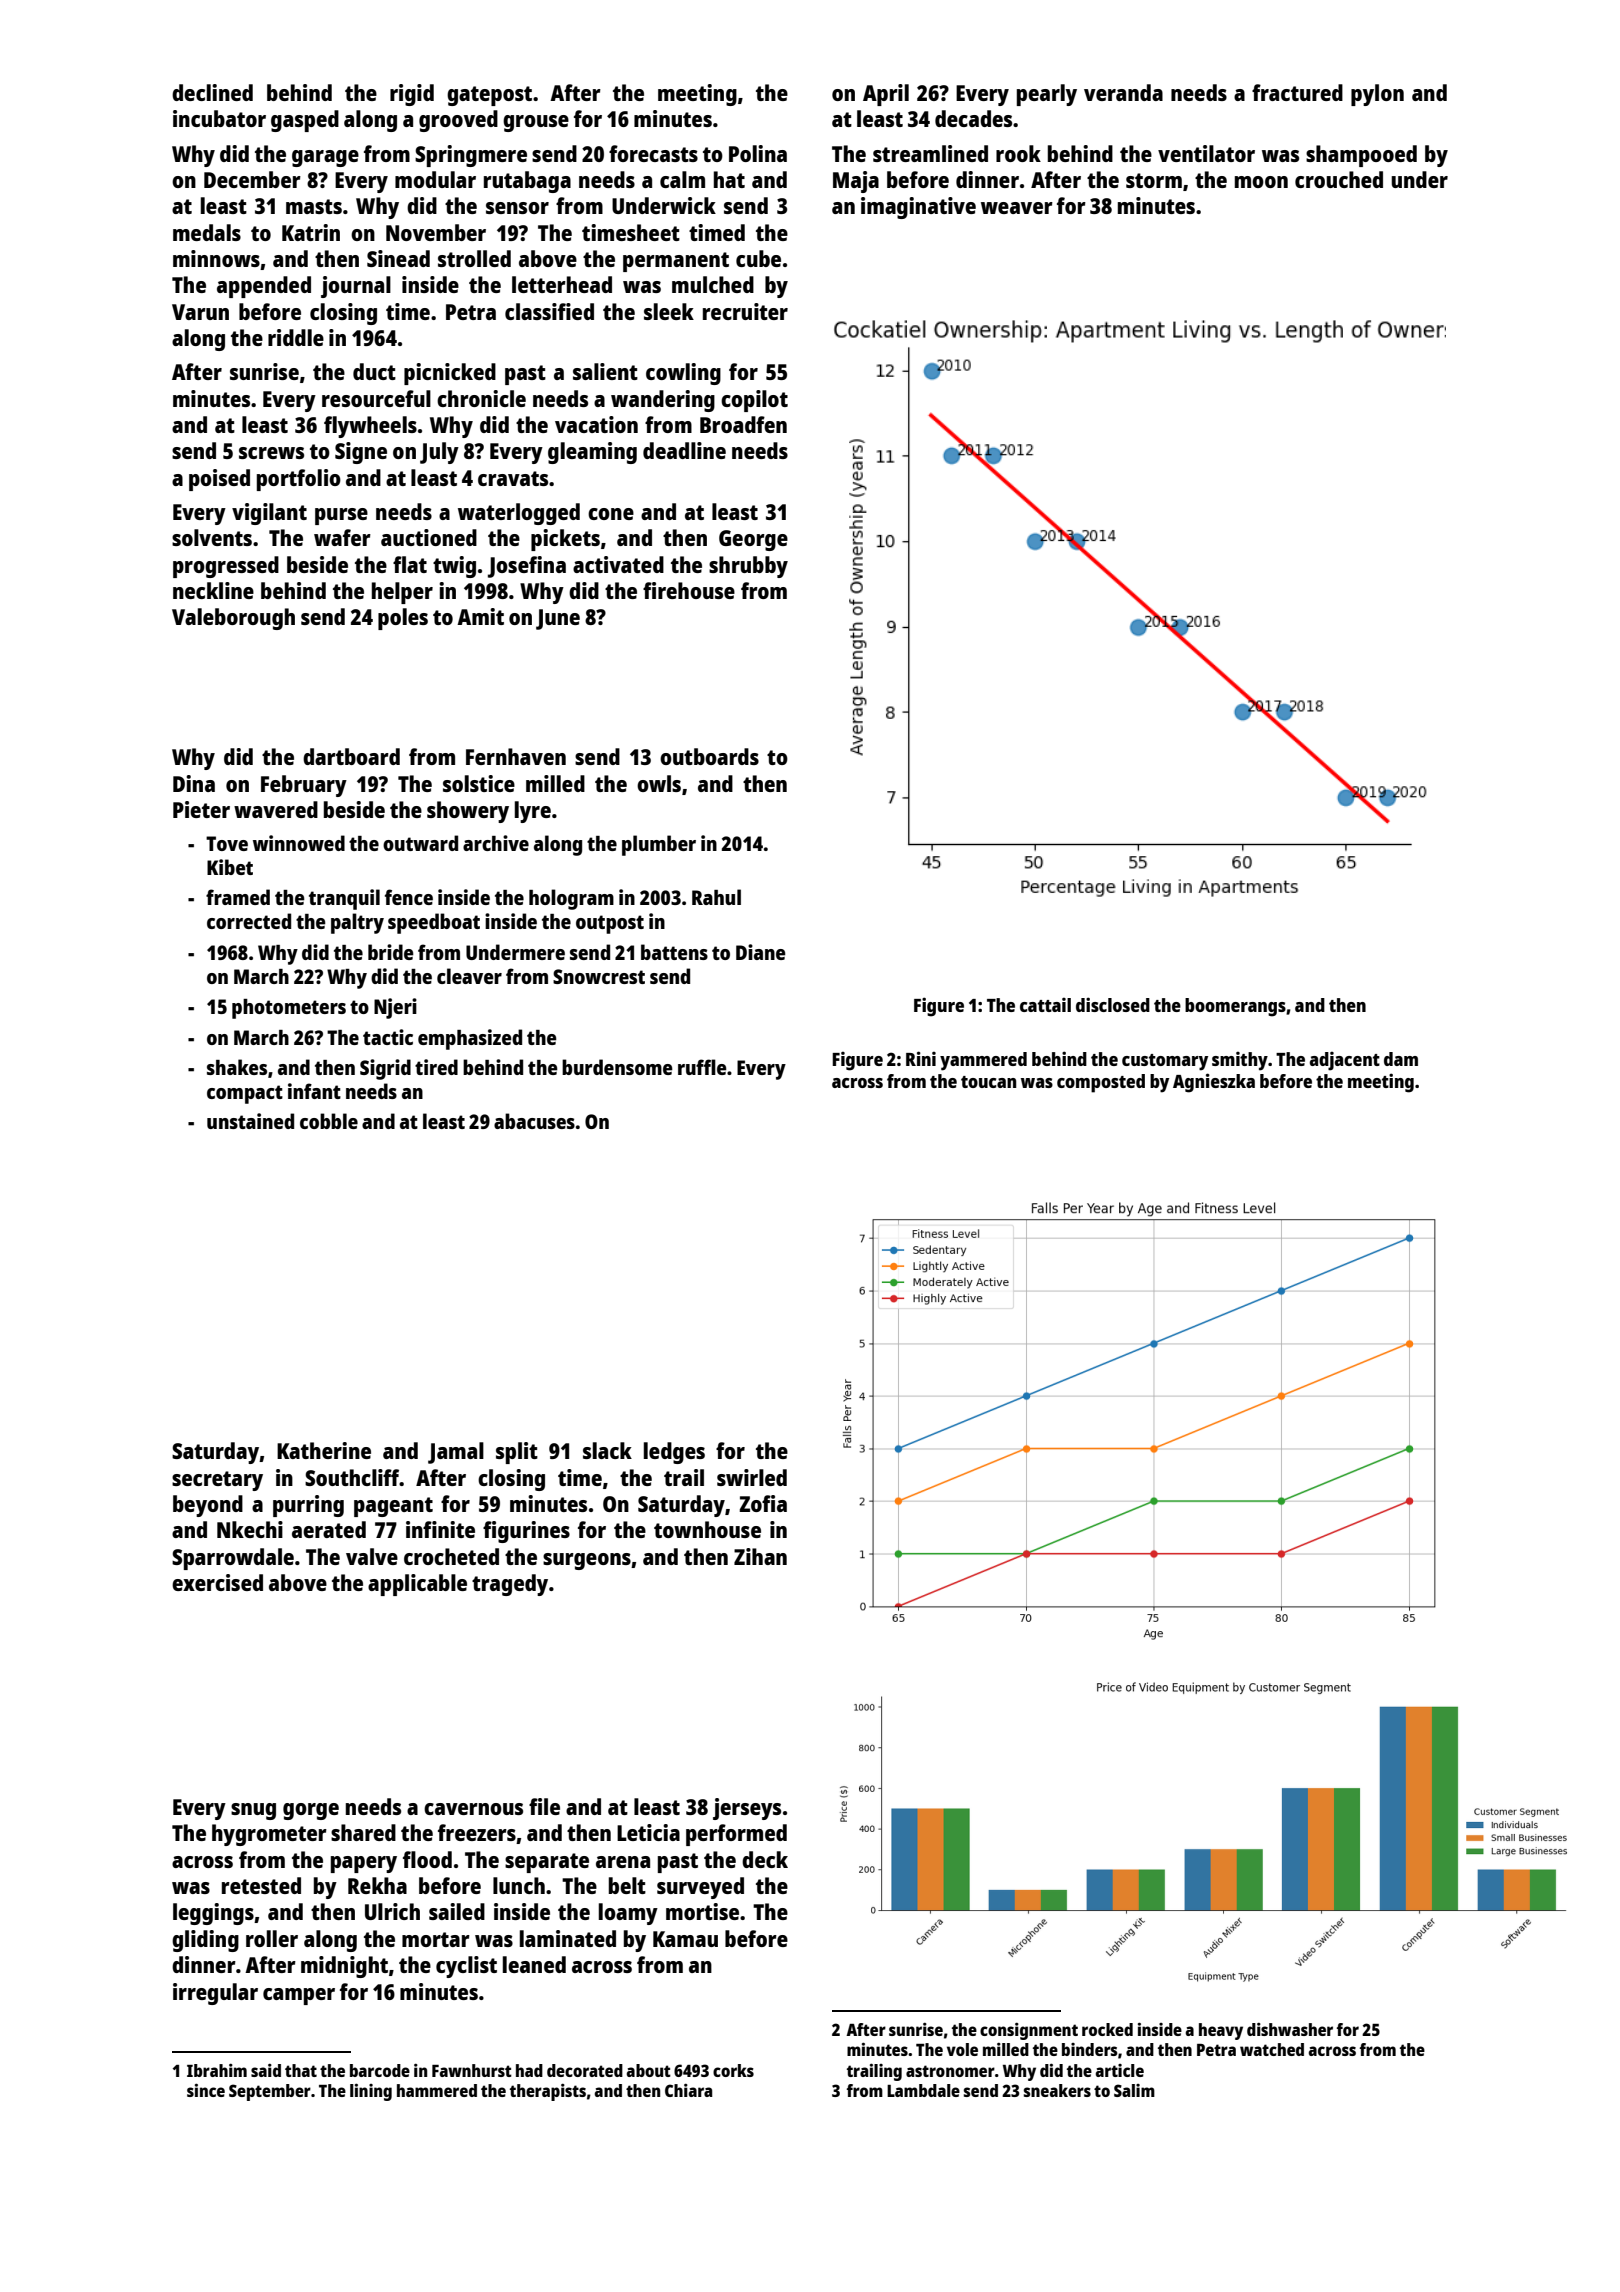  What do you see at coordinates (921, 1058) in the page?
I see `Rini` at bounding box center [921, 1058].
